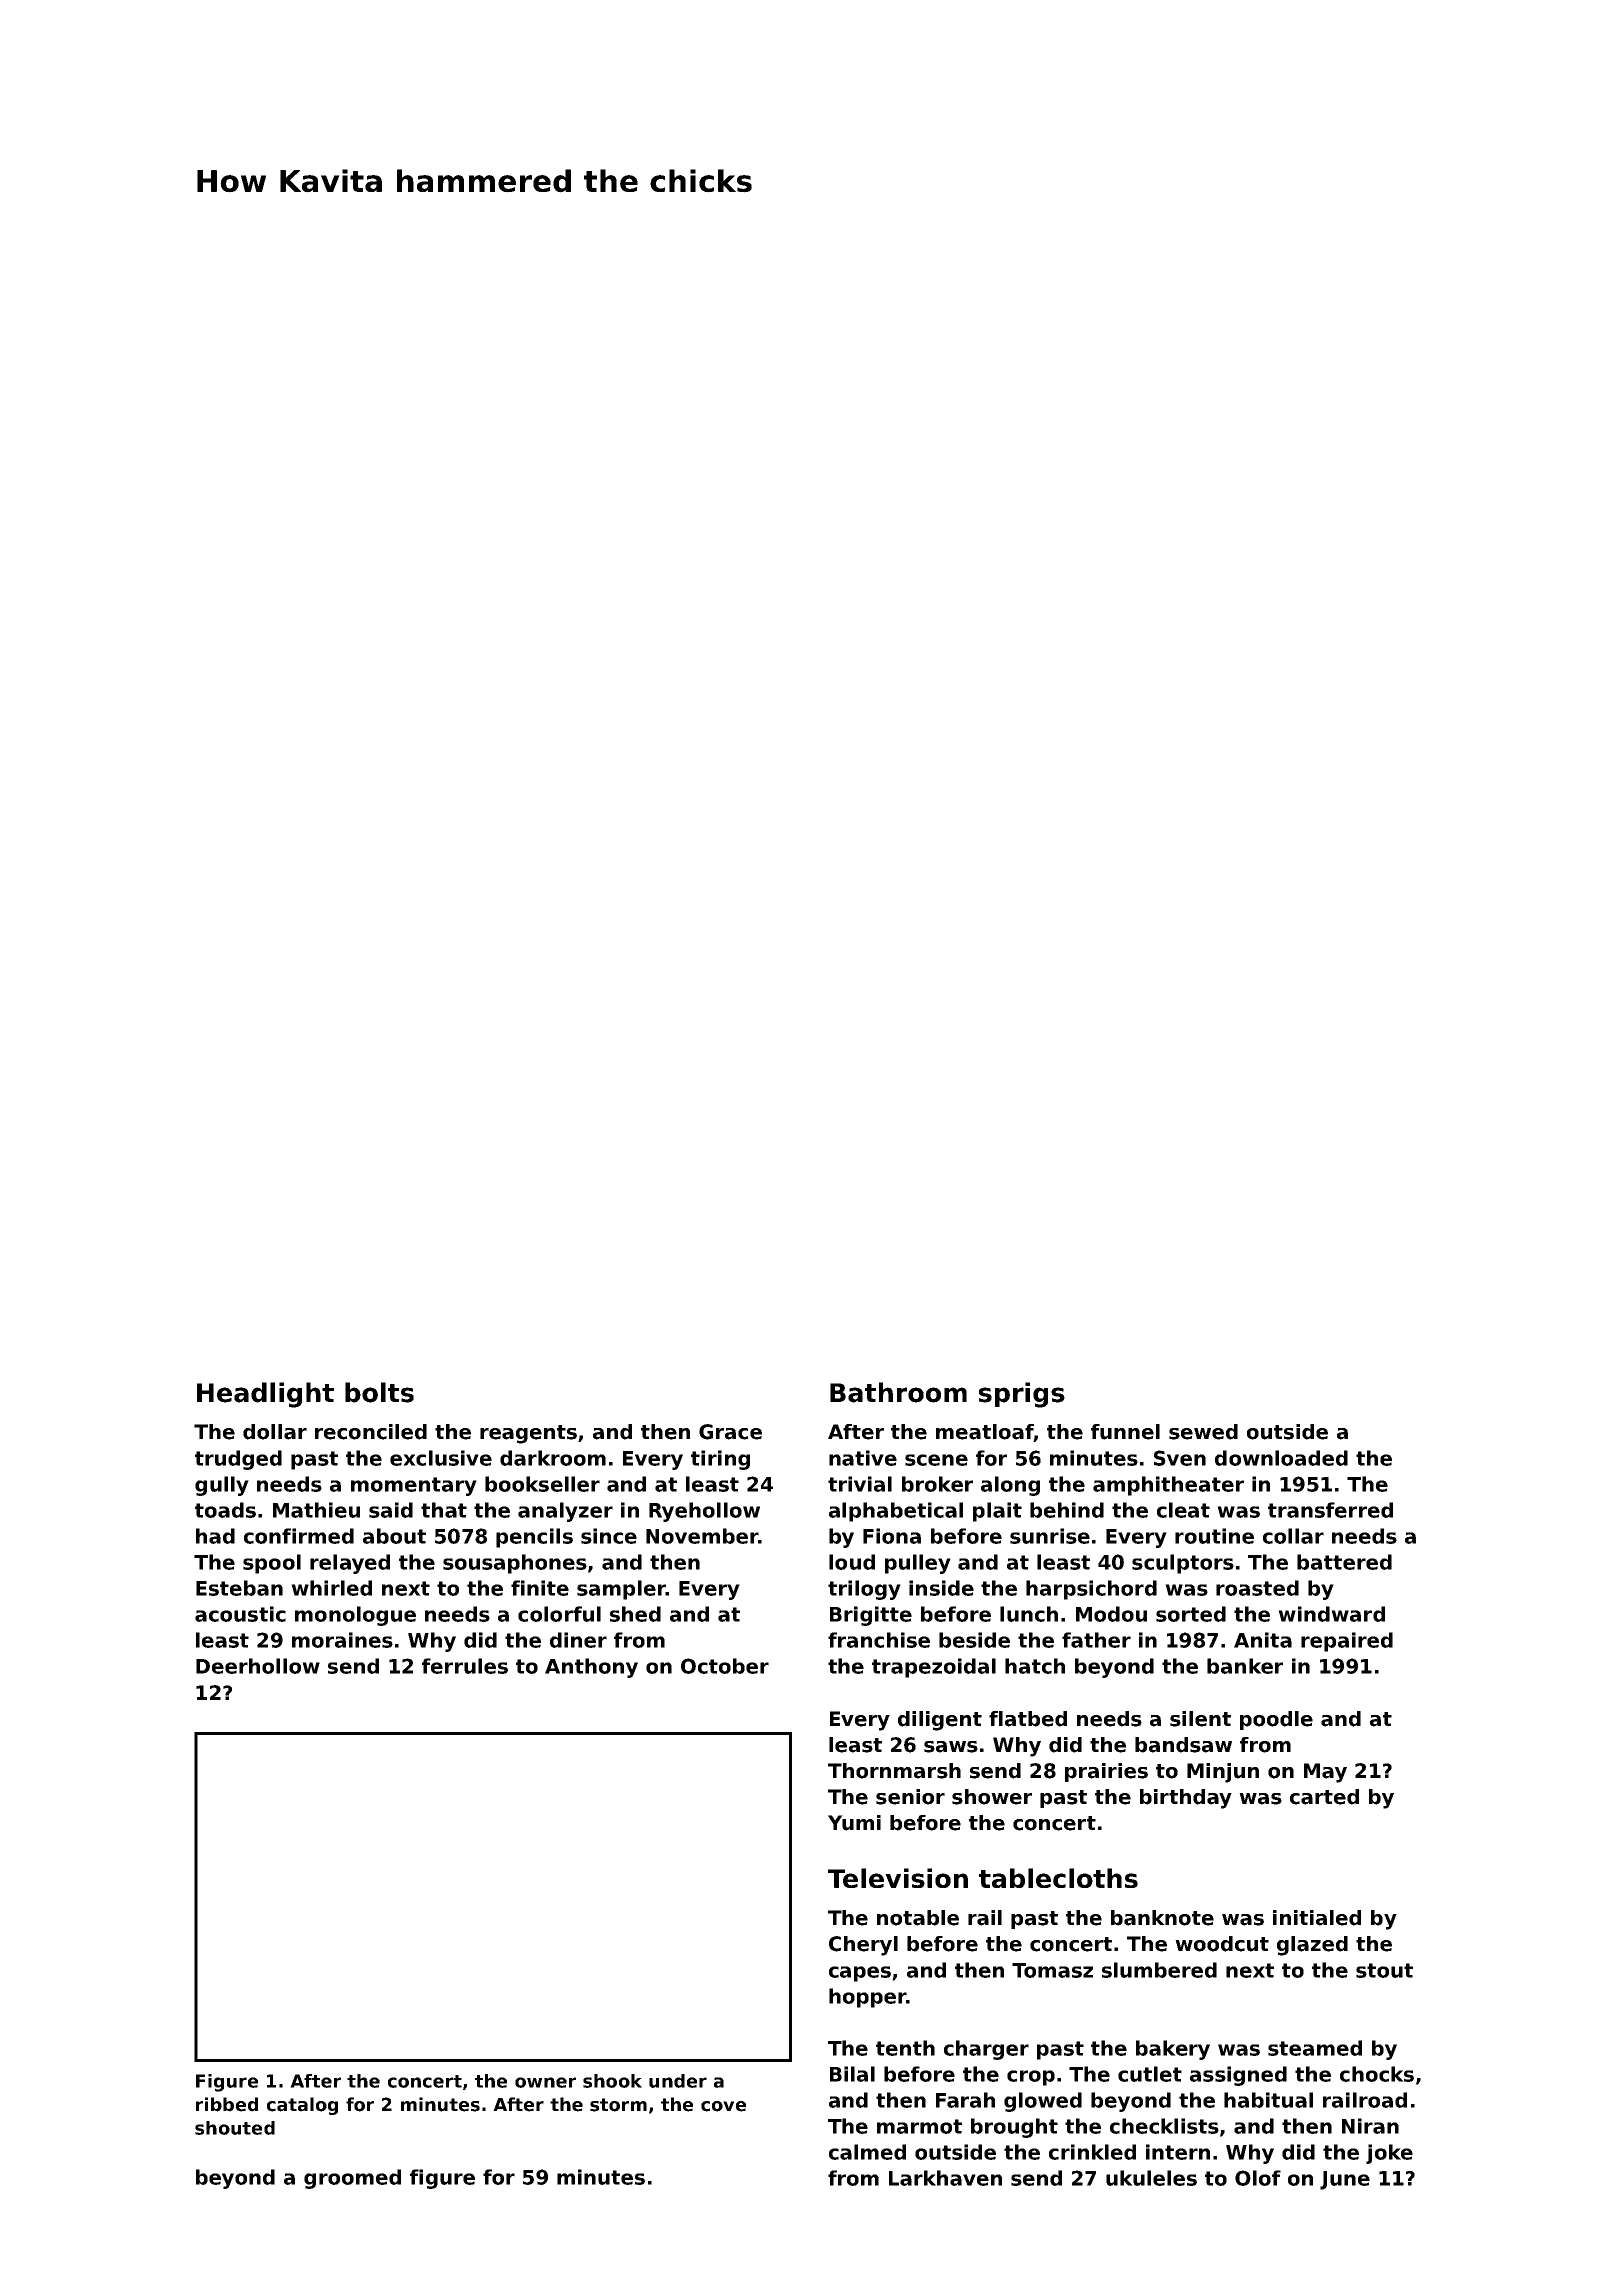 The width and height of the screenshot is (1620, 2292). What do you see at coordinates (863, 1946) in the screenshot?
I see `Cheryl` at bounding box center [863, 1946].
